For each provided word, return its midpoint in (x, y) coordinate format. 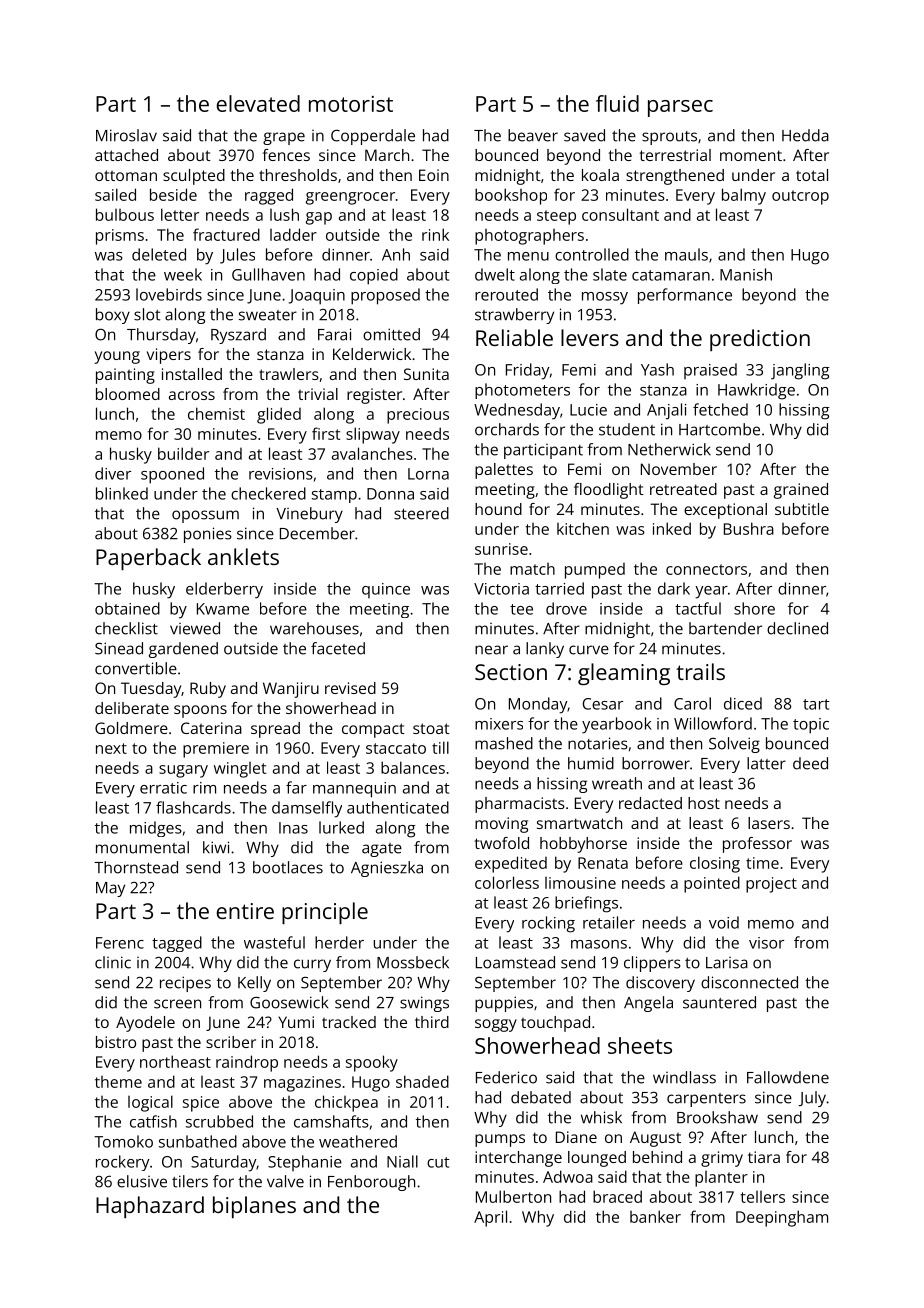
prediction (760, 340)
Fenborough (371, 1183)
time (762, 863)
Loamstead (515, 962)
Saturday (223, 1163)
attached (126, 155)
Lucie (588, 410)
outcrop (800, 197)
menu (528, 256)
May (110, 889)
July (812, 1099)
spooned (172, 475)
